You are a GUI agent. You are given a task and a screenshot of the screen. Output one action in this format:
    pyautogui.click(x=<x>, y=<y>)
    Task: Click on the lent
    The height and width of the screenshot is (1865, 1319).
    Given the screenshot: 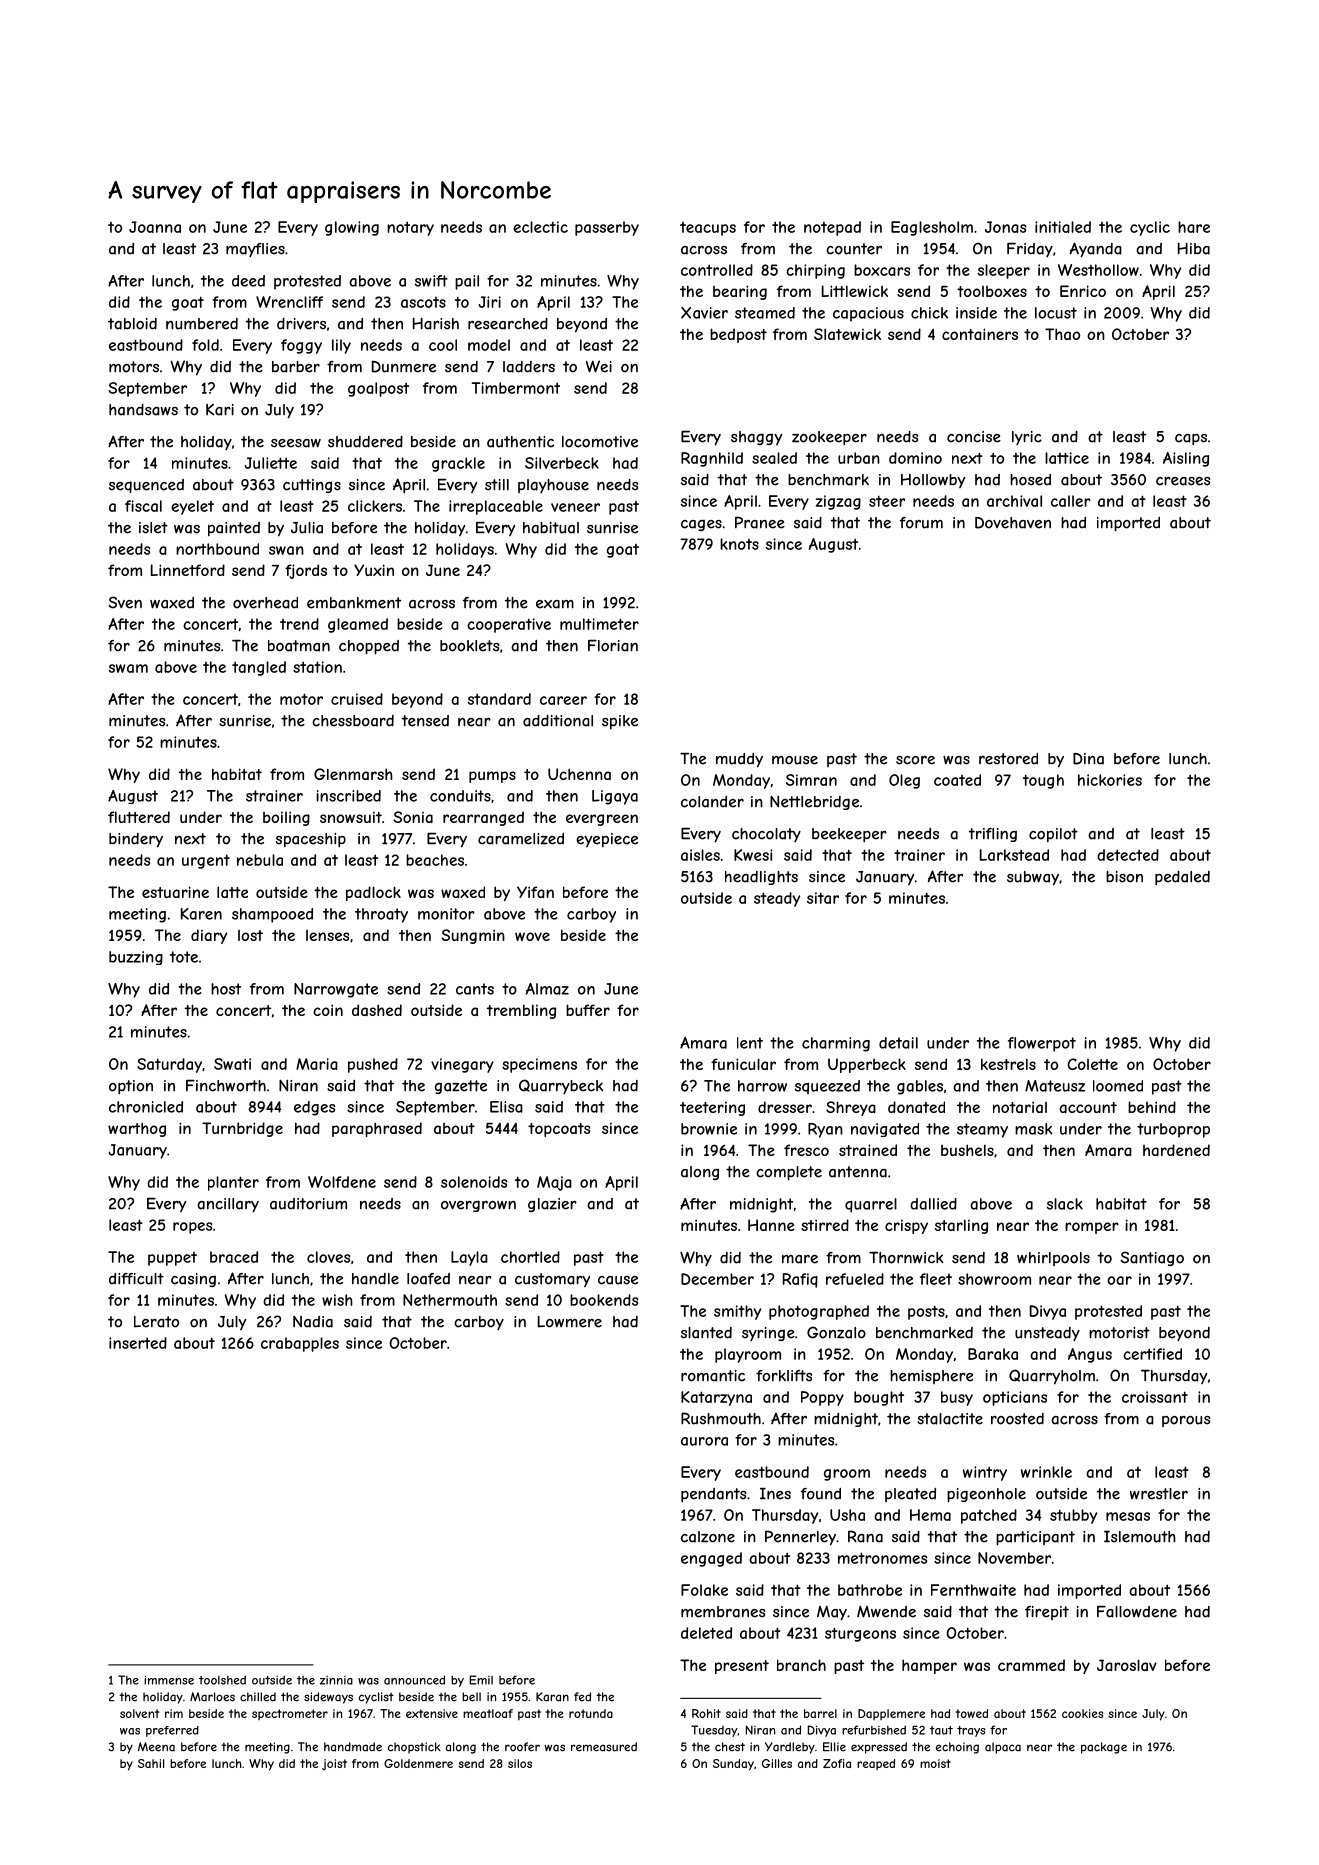 What is the action you would take?
    pyautogui.click(x=750, y=1043)
